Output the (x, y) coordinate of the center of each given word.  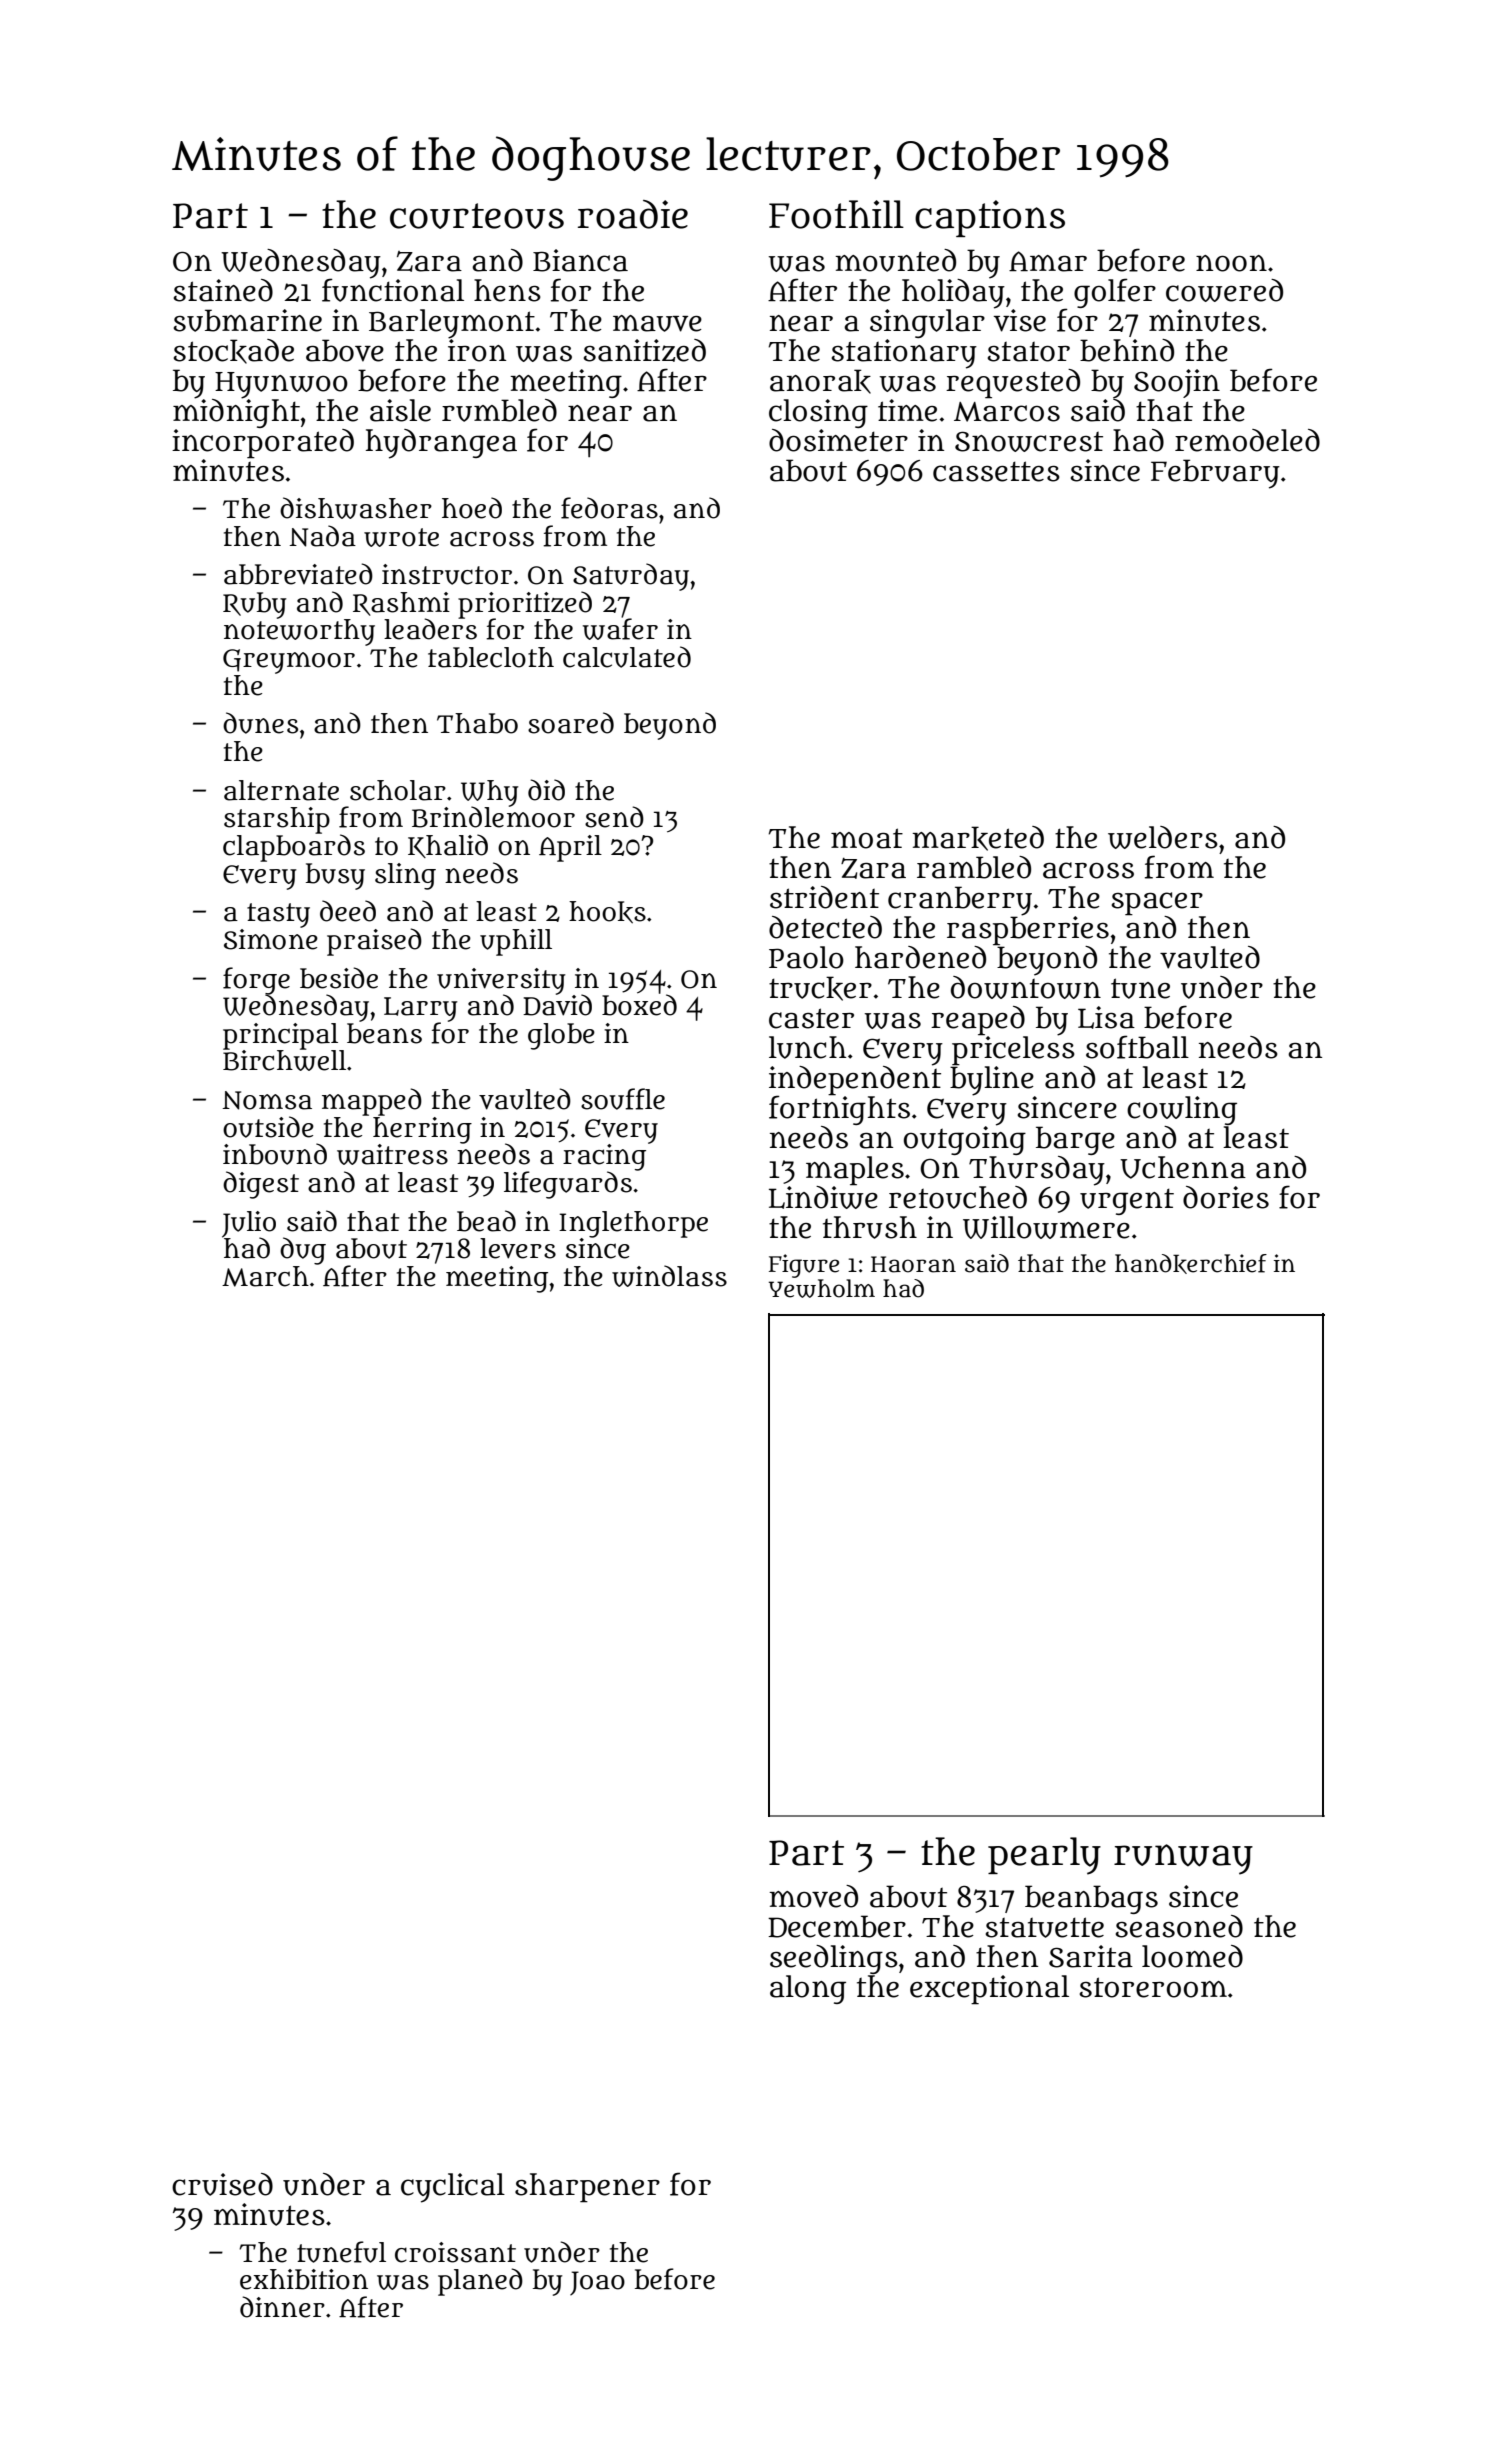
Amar (1048, 261)
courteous (477, 216)
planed (480, 2282)
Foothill (836, 214)
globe (561, 1036)
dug (303, 1251)
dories (1226, 1197)
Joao (597, 2283)
